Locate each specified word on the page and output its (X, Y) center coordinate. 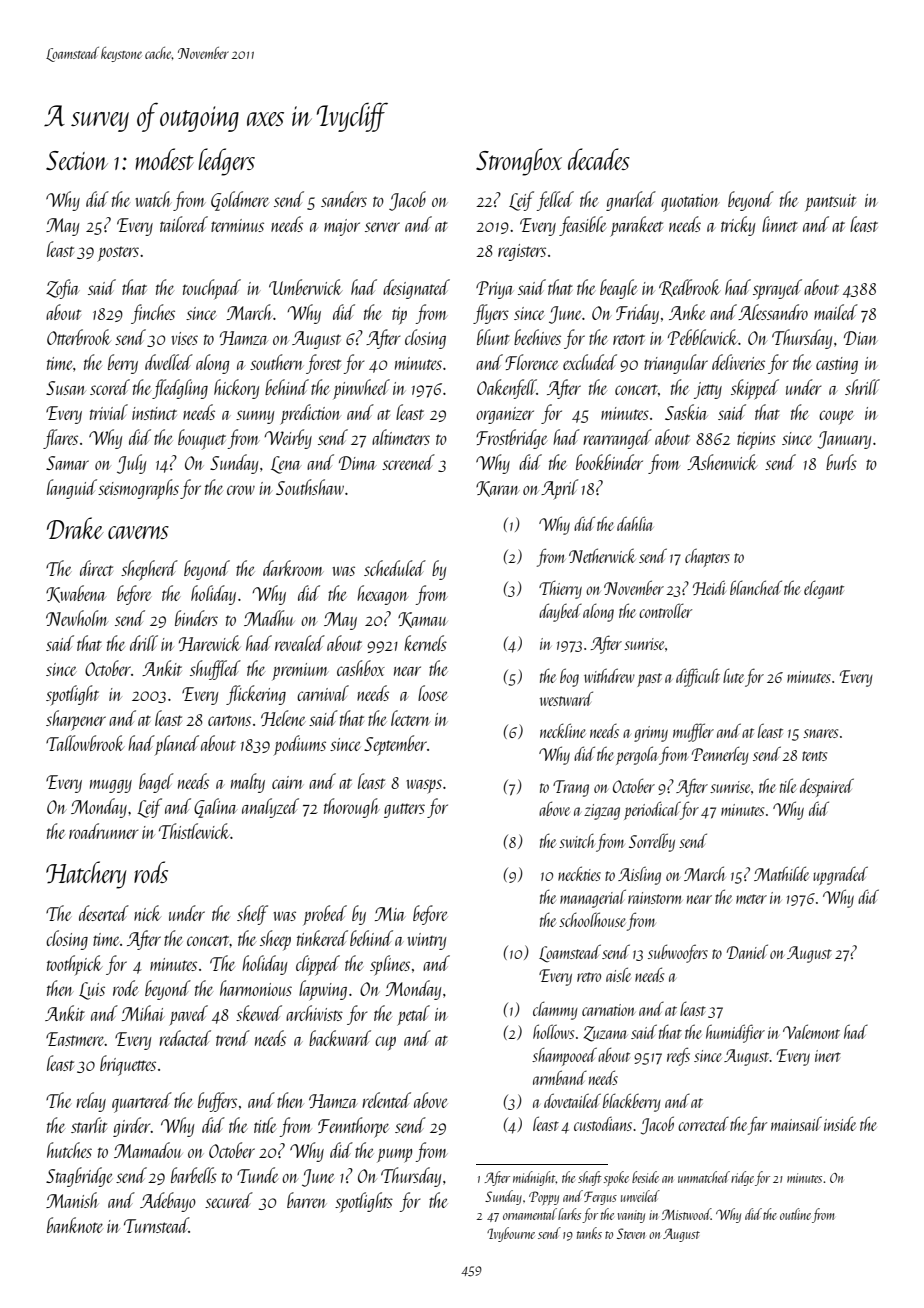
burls (841, 462)
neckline (563, 730)
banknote (75, 1225)
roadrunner (104, 831)
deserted (104, 913)
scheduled (395, 568)
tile (788, 785)
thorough (352, 808)
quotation (690, 203)
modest (164, 159)
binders (196, 618)
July (131, 464)
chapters (707, 557)
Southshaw (310, 487)
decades (599, 159)
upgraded (840, 875)
